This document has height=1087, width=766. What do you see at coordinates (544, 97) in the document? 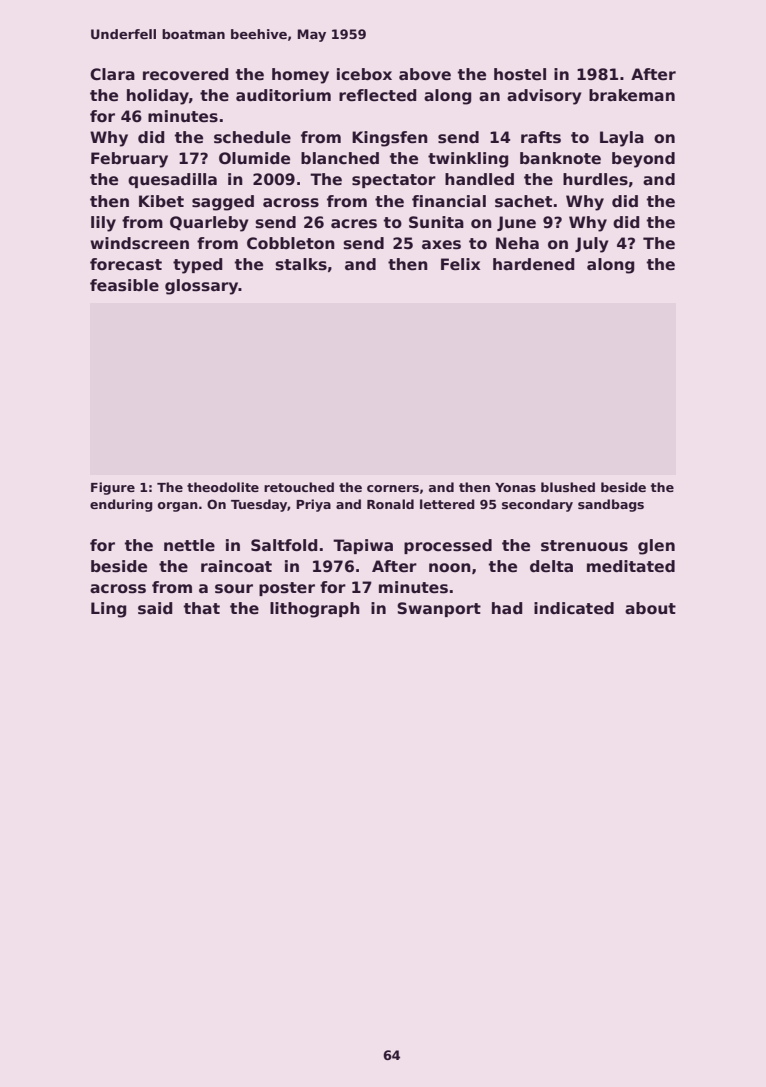
I see `advisory` at bounding box center [544, 97].
